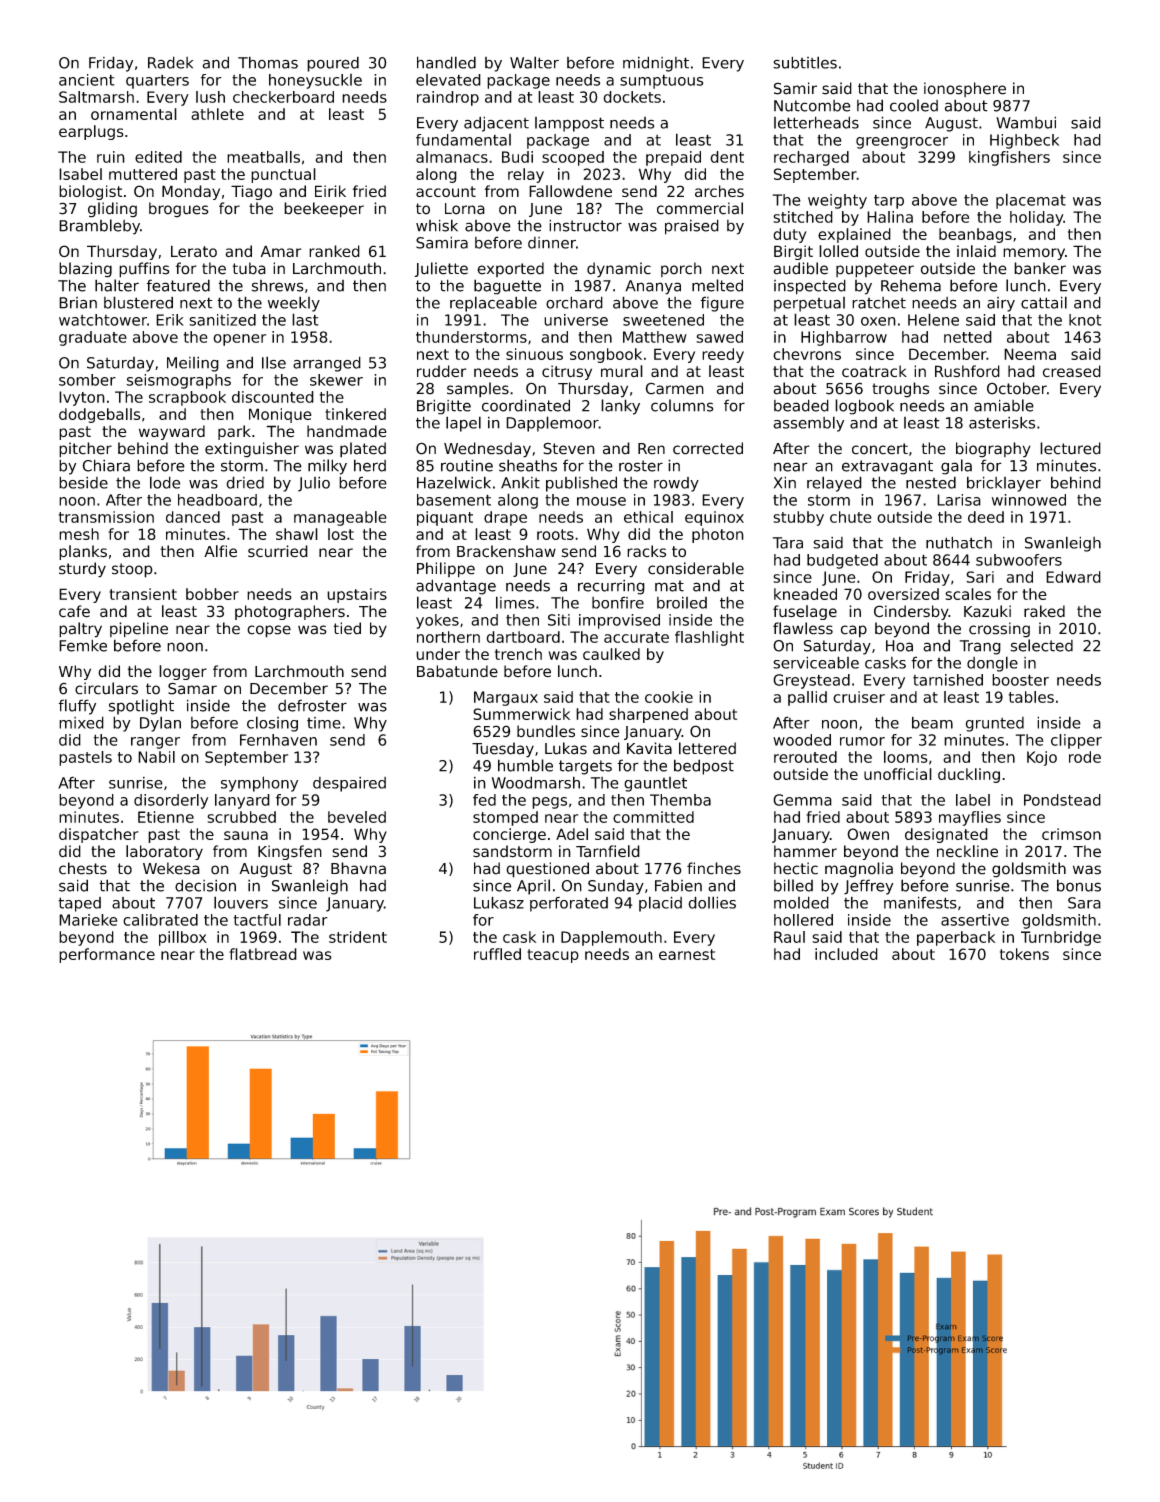 This image has width=1160, height=1502. I want to click on midnight, so click(656, 64).
